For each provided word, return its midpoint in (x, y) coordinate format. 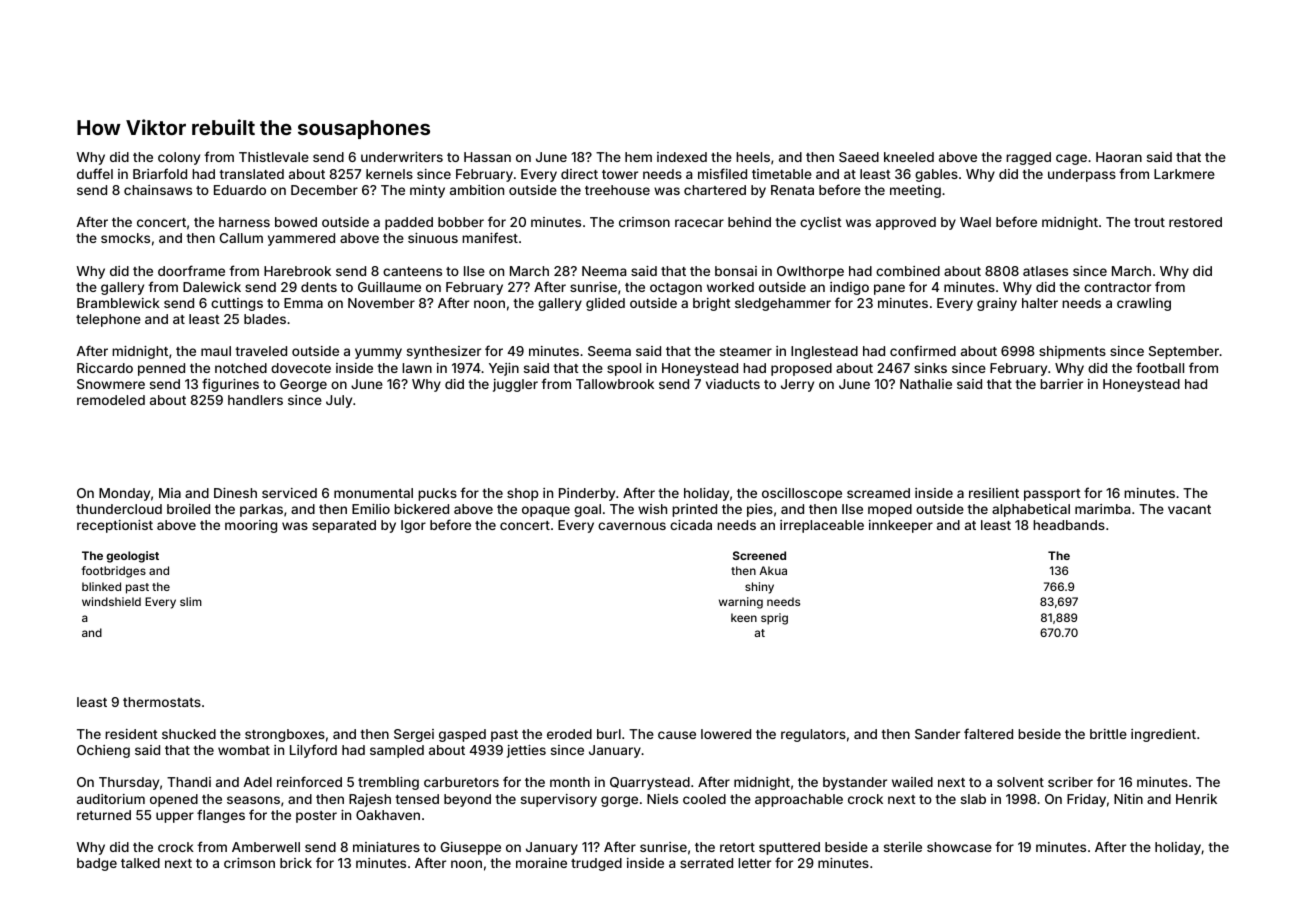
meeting (915, 191)
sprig (774, 619)
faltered (988, 733)
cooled (704, 799)
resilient (994, 493)
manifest (490, 237)
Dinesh (235, 493)
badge (97, 864)
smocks (125, 238)
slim (191, 601)
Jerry (797, 385)
